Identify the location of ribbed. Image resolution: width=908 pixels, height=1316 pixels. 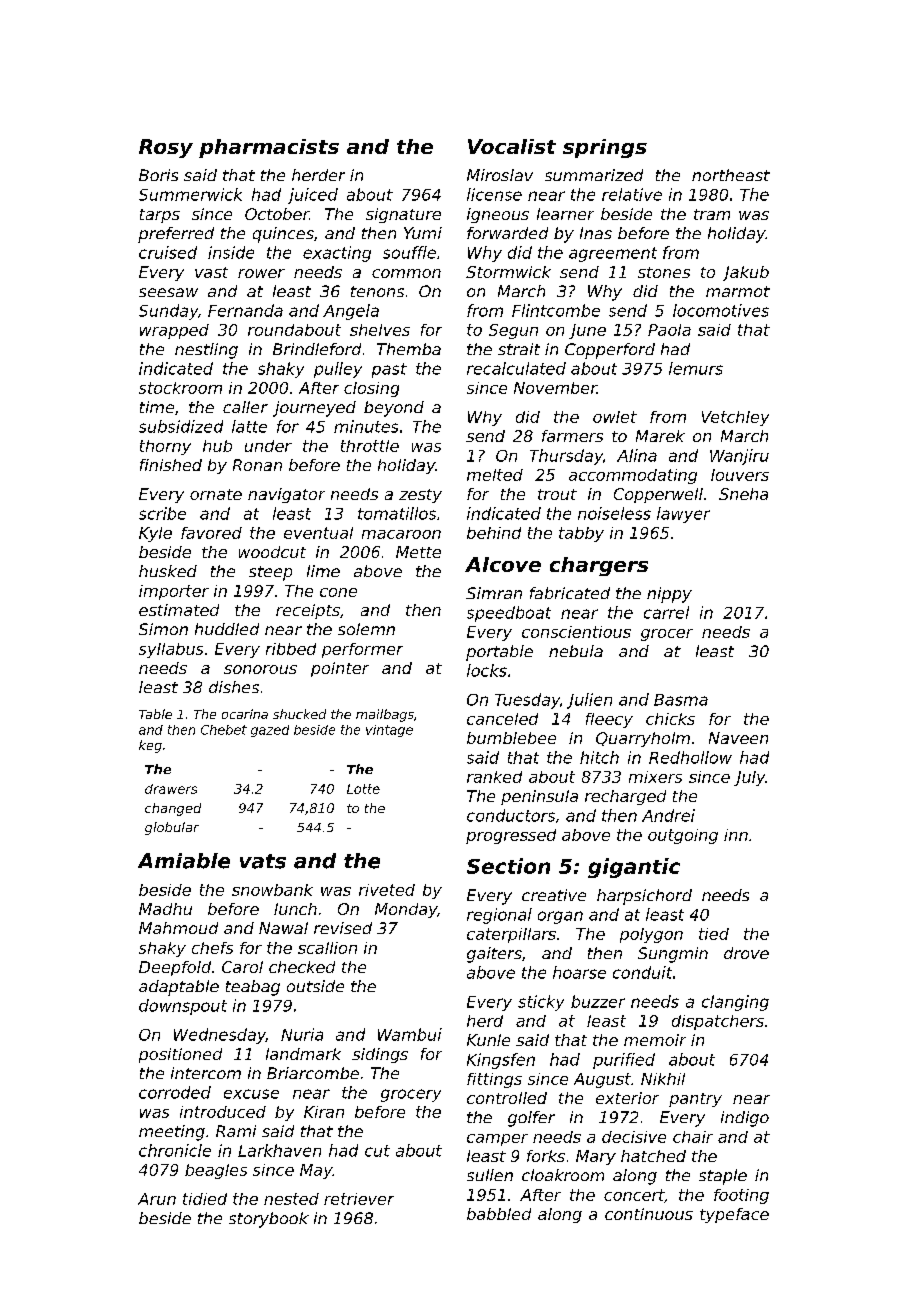
(291, 649).
